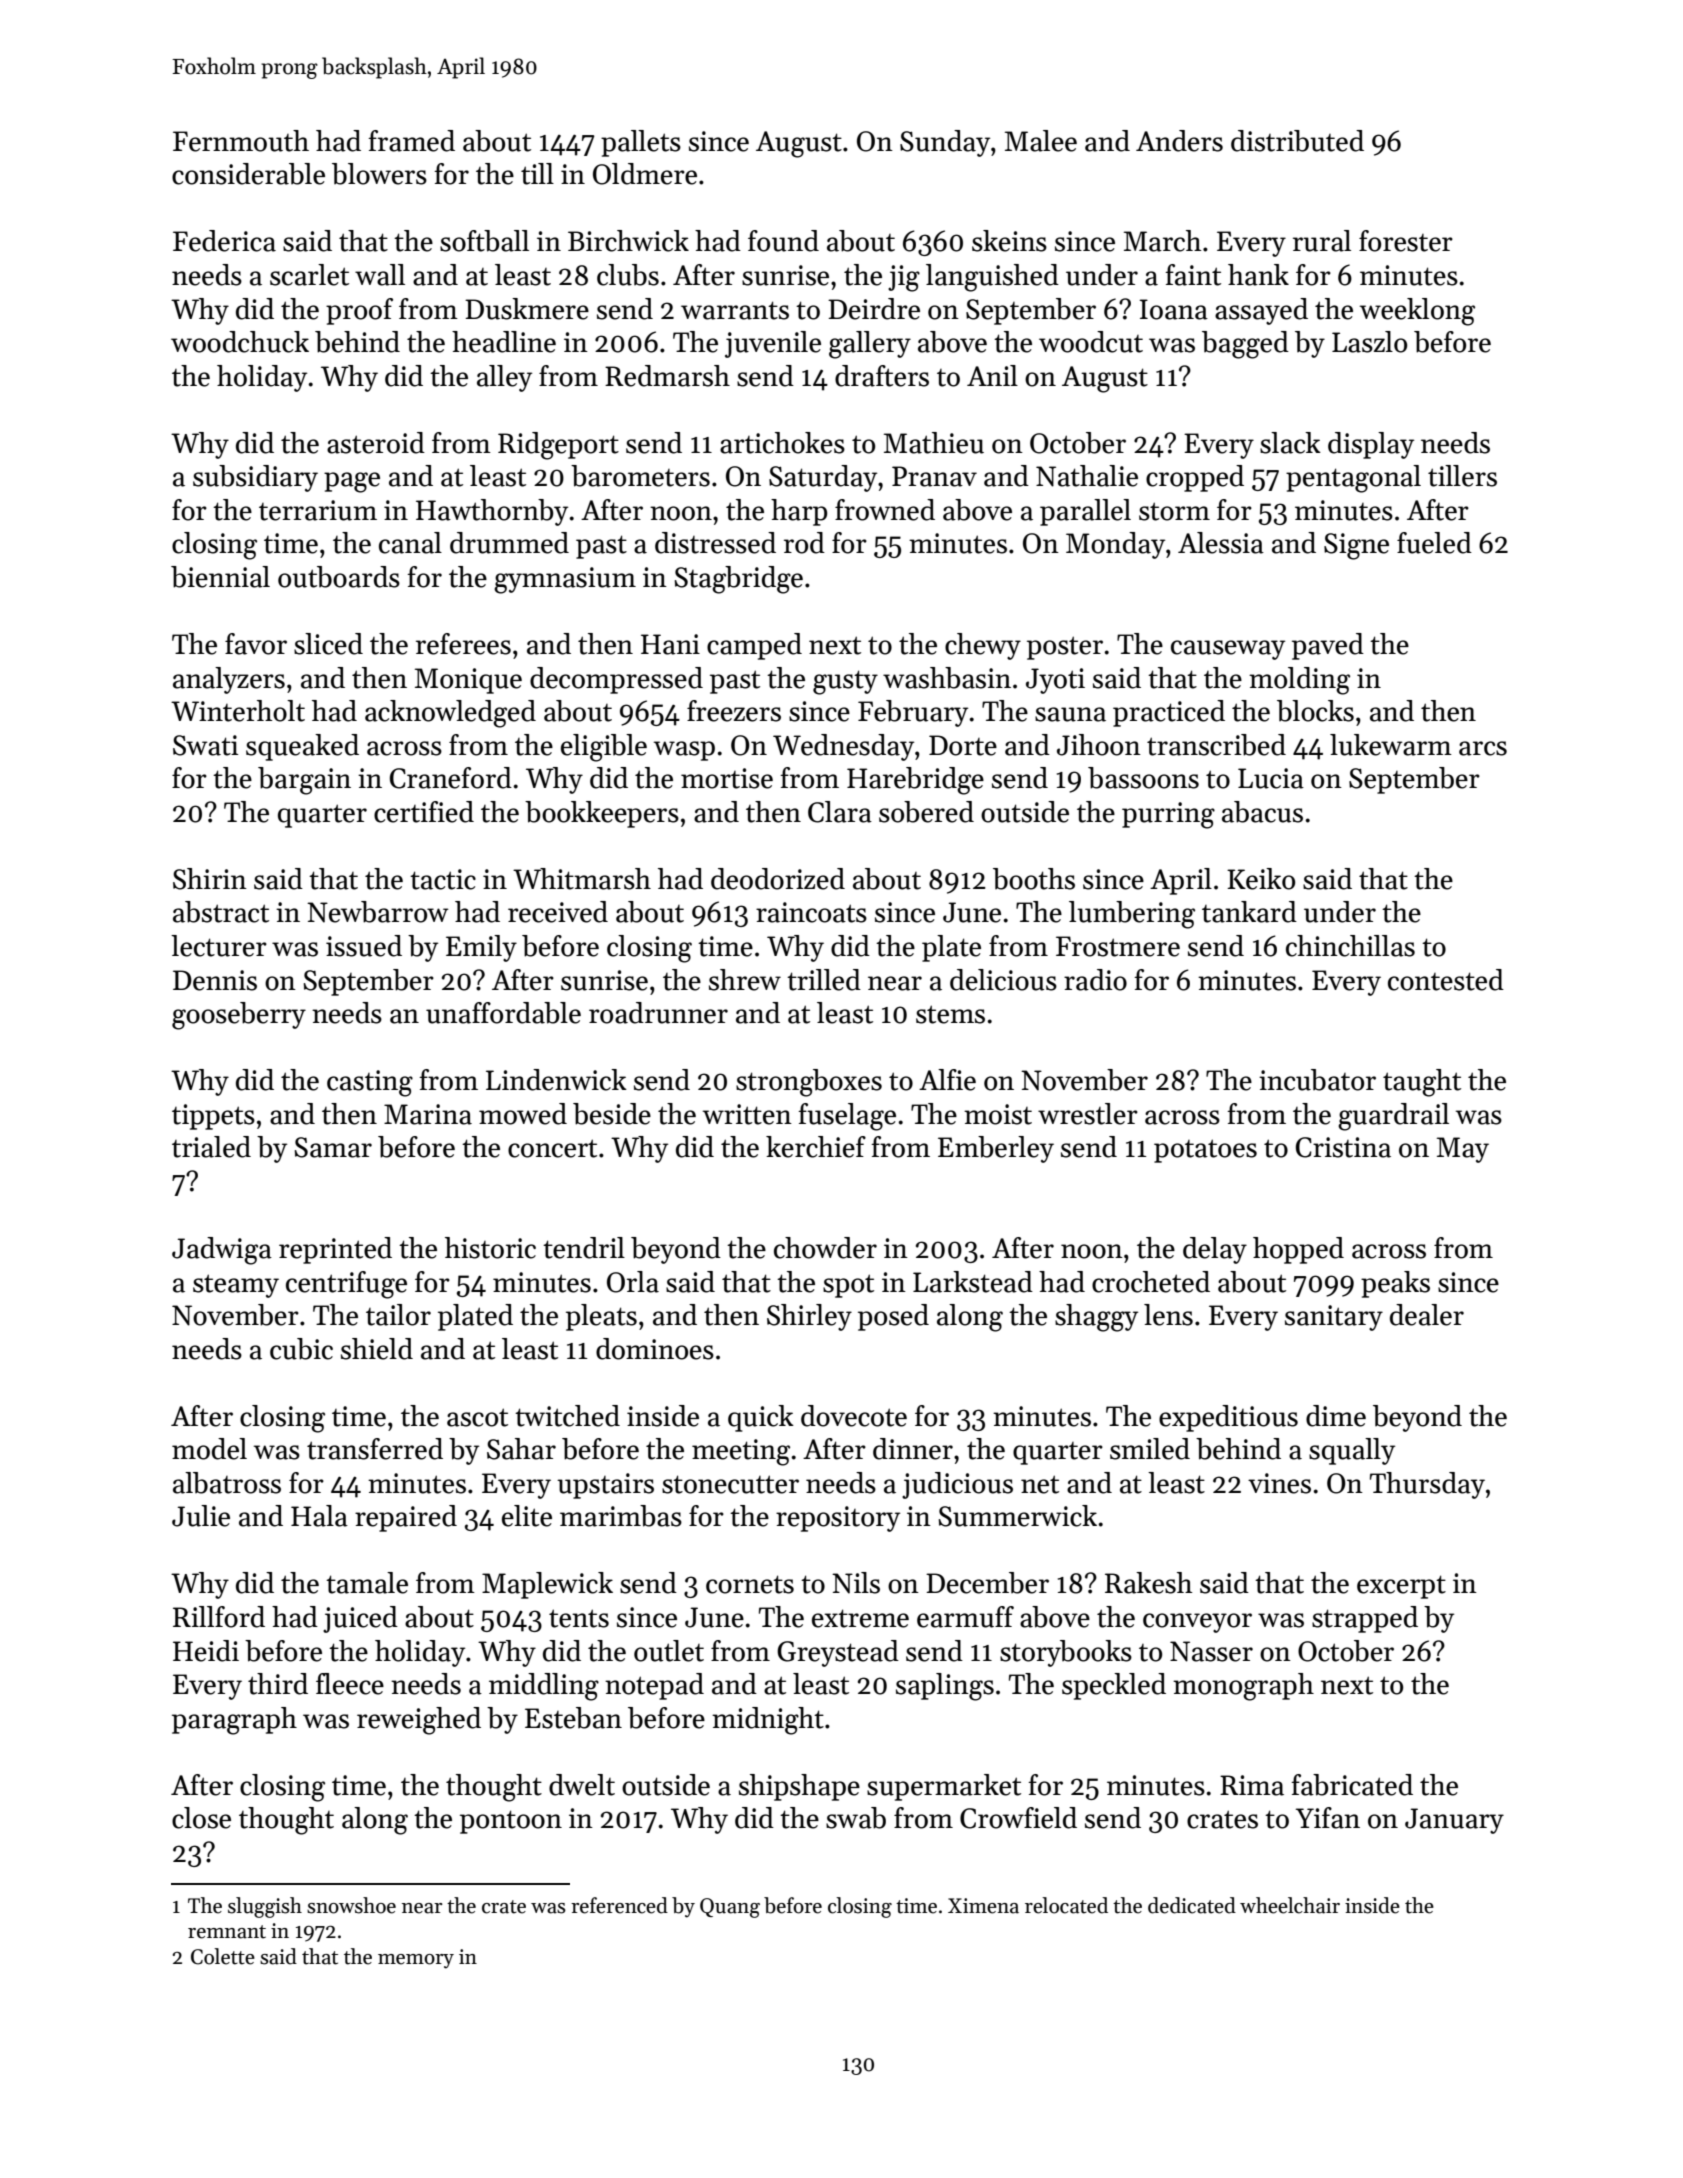 The height and width of the image is (2178, 1683). Describe the element at coordinates (236, 1286) in the image. I see `steamy` at that location.
